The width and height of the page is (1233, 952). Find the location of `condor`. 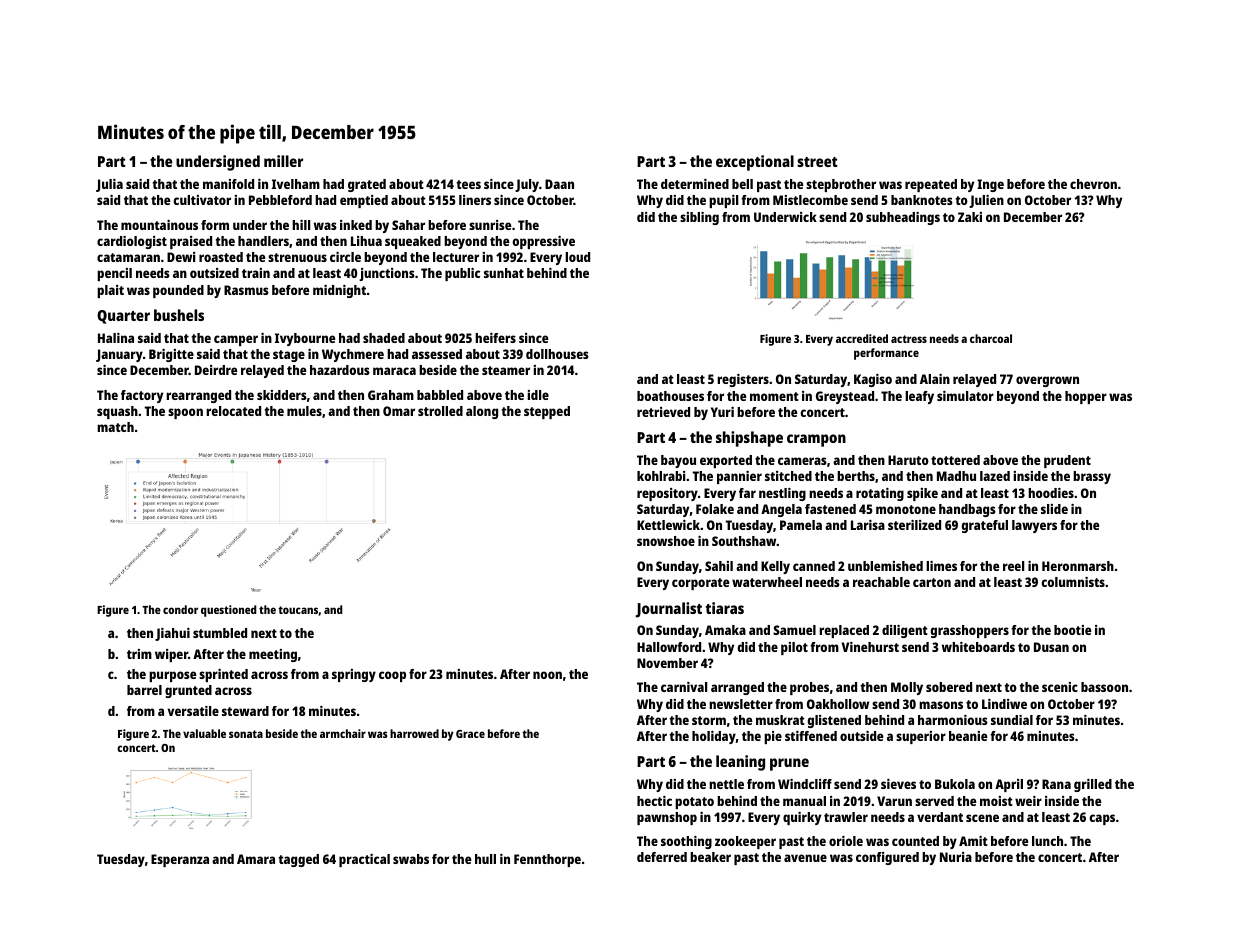

condor is located at coordinates (180, 609).
